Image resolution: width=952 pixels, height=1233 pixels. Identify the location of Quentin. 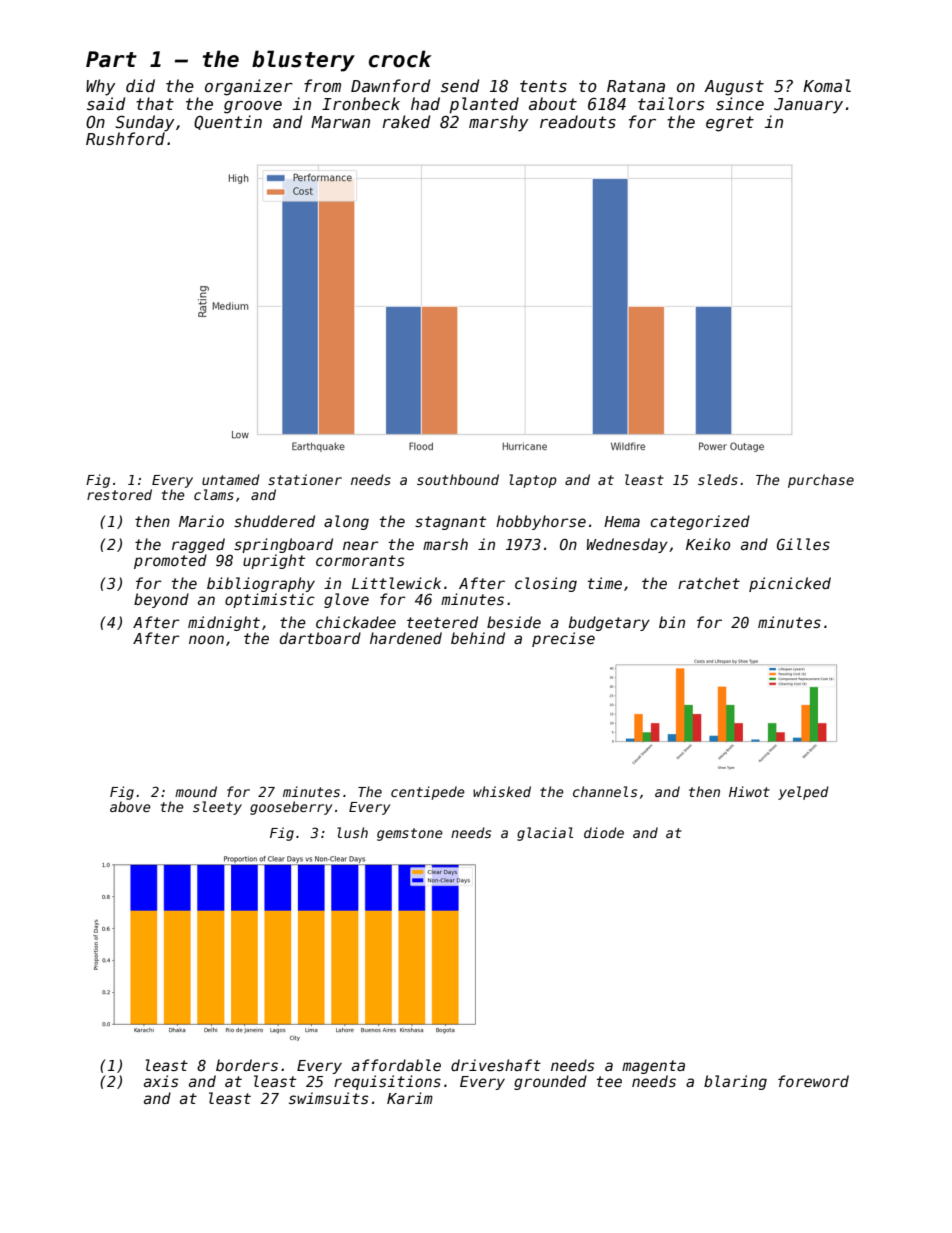
(228, 122).
